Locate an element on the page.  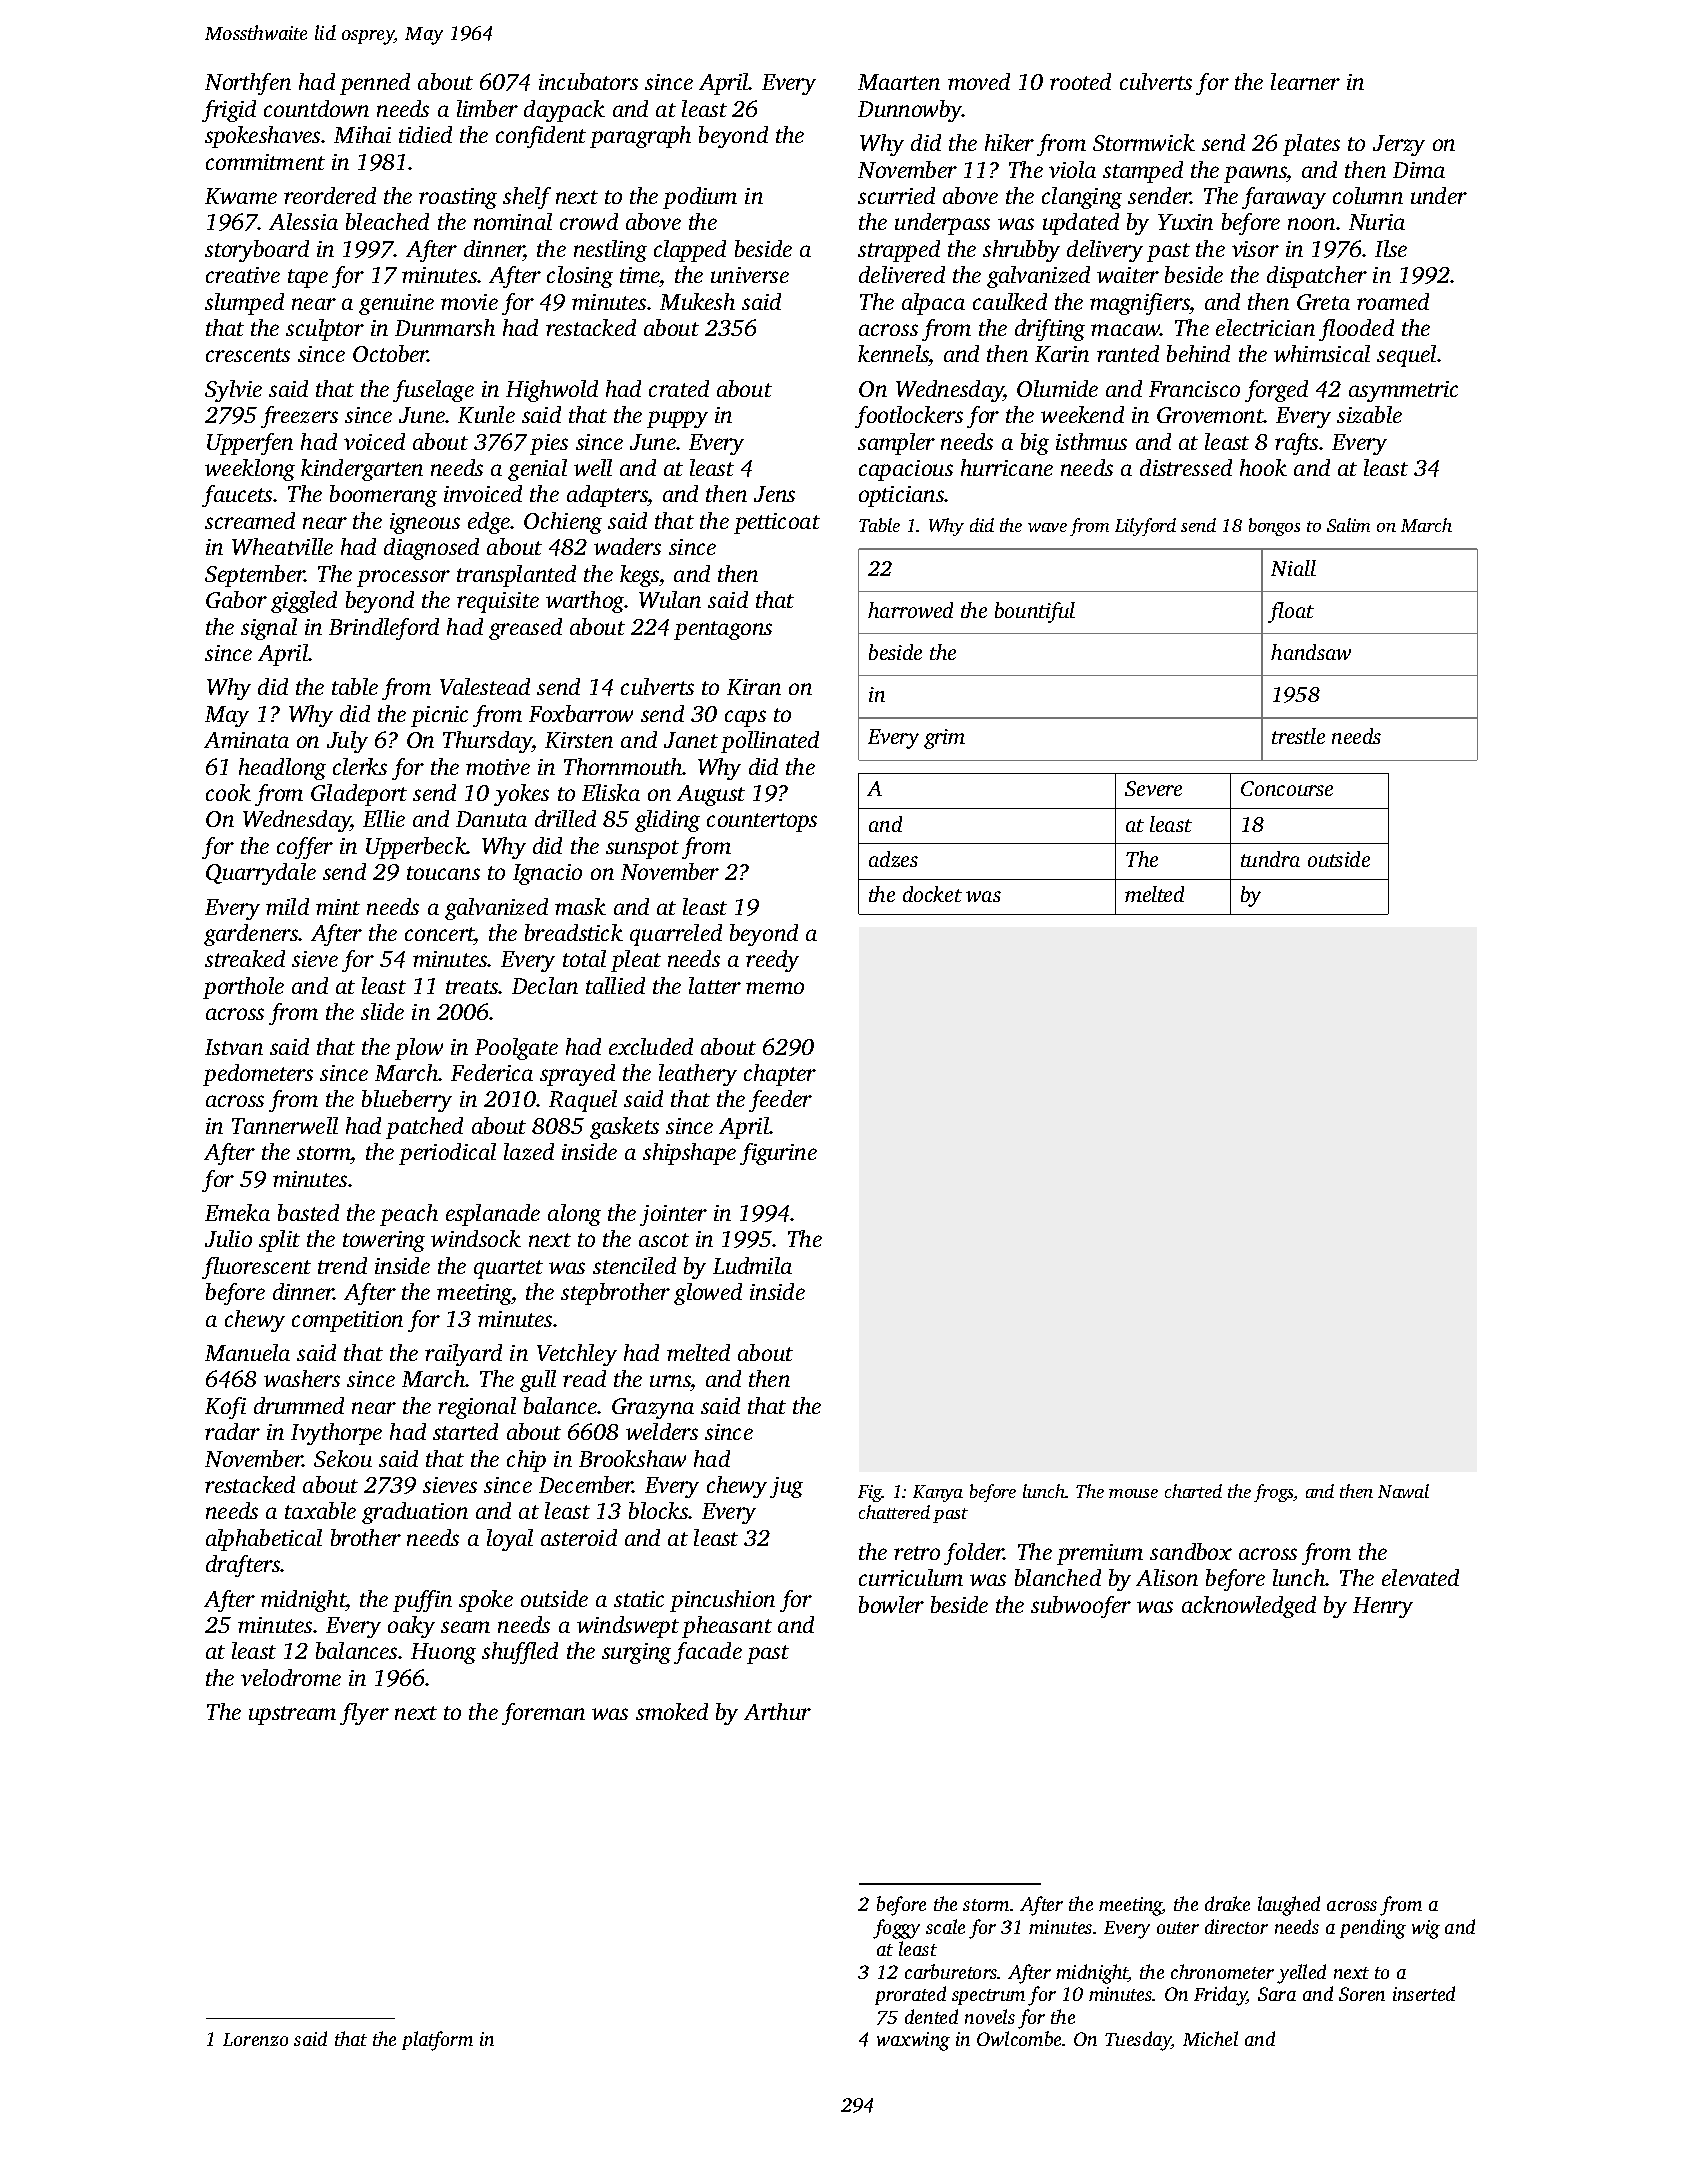
excluded is located at coordinates (651, 1046).
